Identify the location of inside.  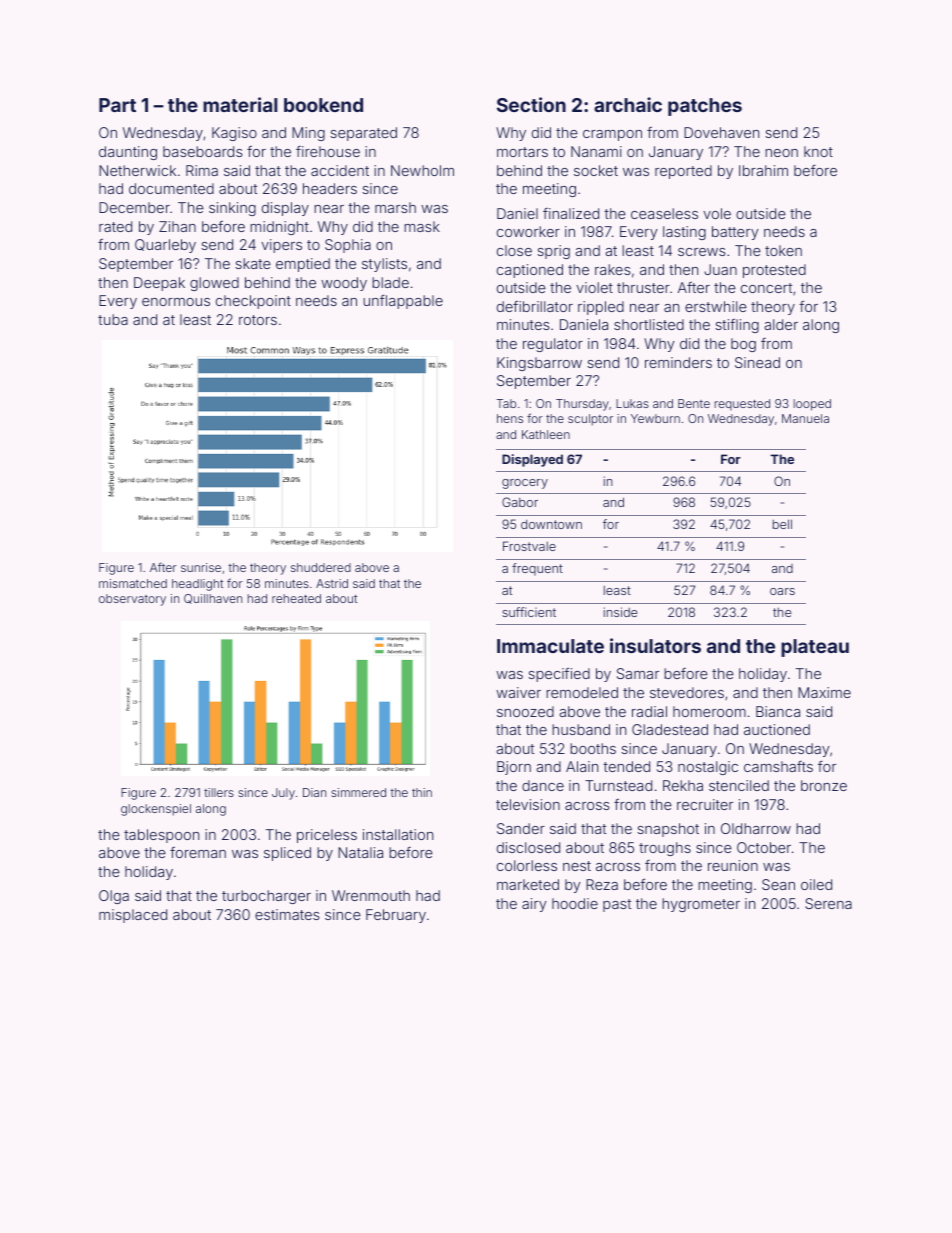
(620, 612).
